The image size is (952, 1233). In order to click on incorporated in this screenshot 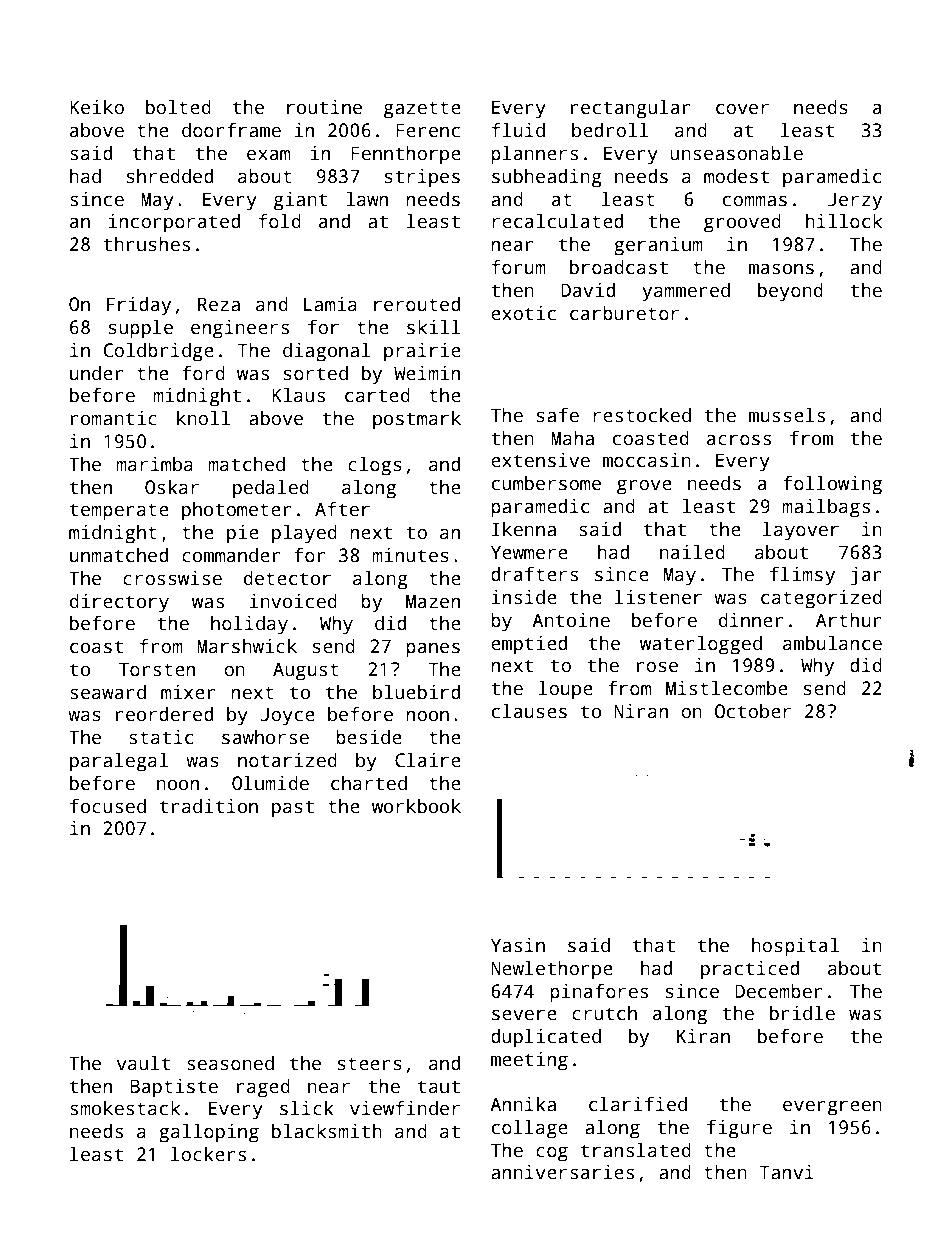, I will do `click(174, 223)`.
